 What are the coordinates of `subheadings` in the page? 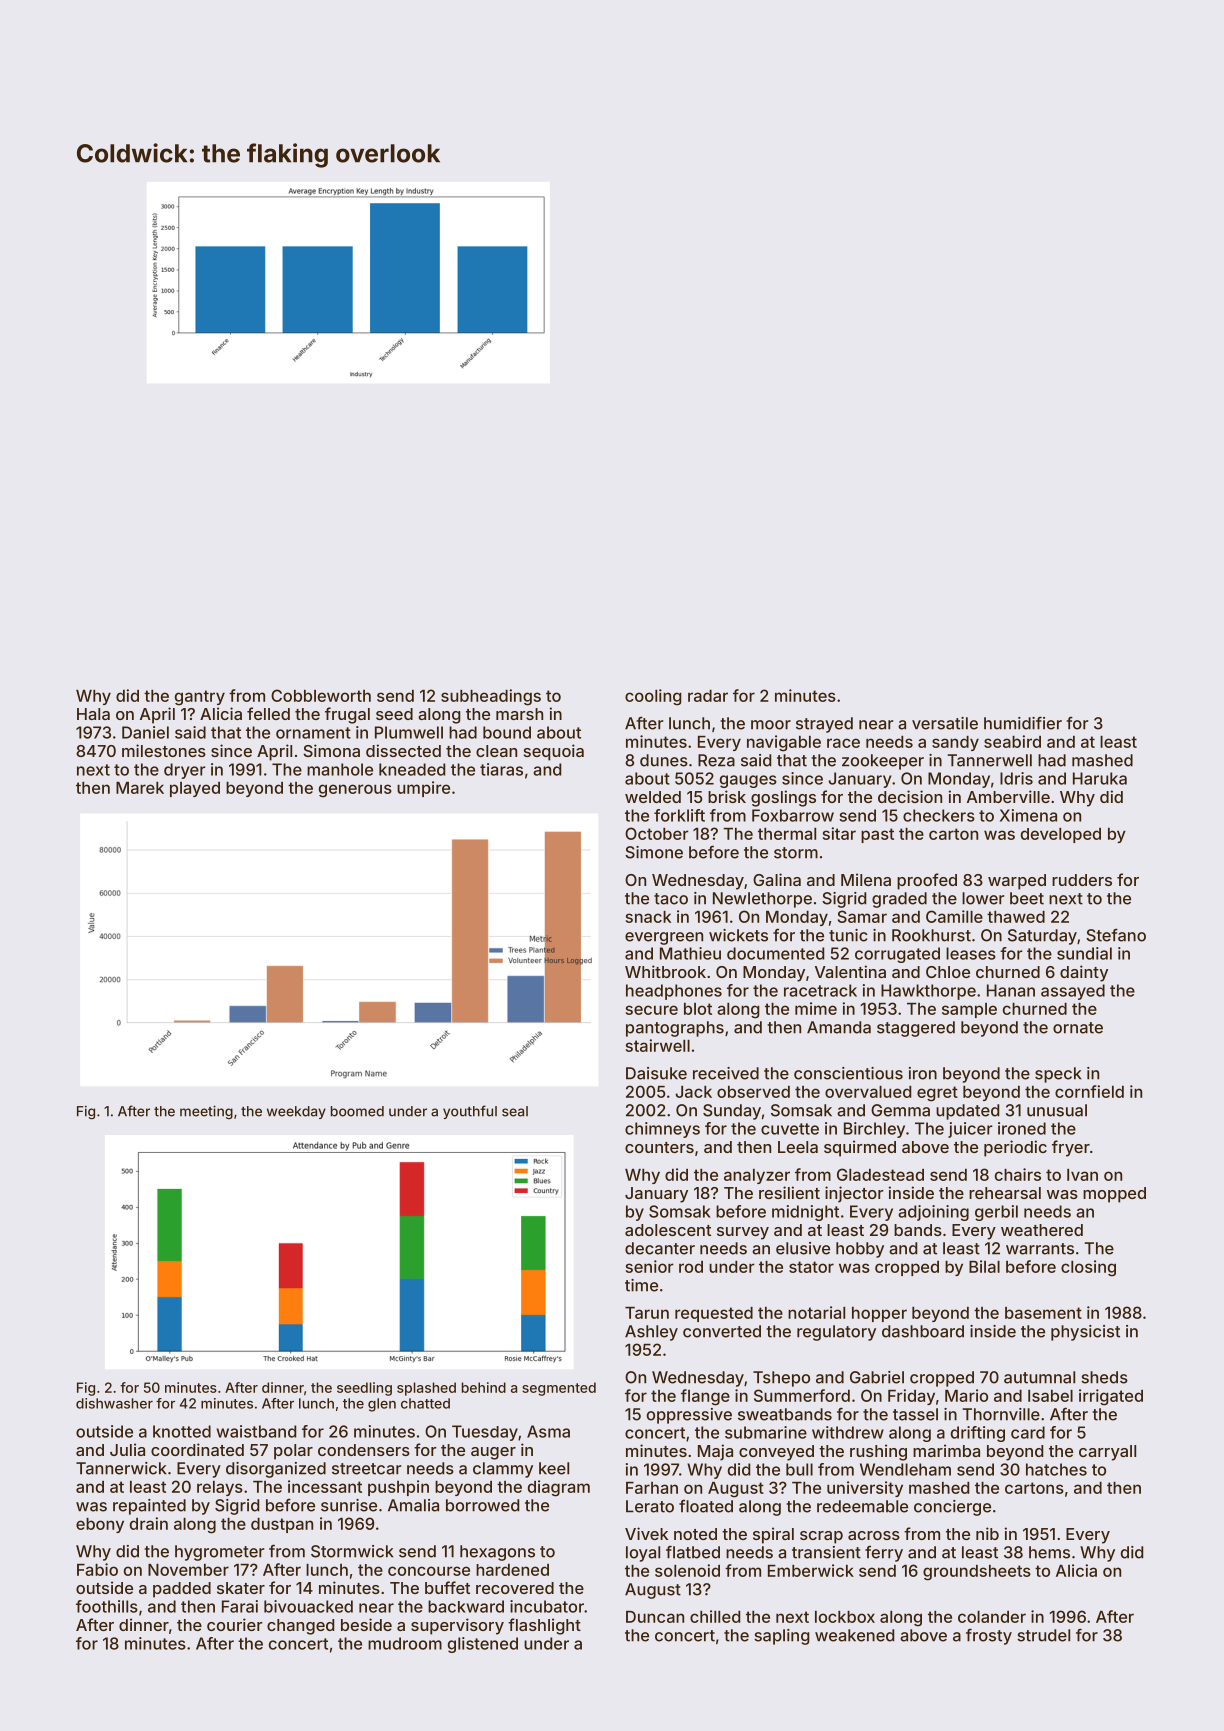 It's located at (491, 697).
